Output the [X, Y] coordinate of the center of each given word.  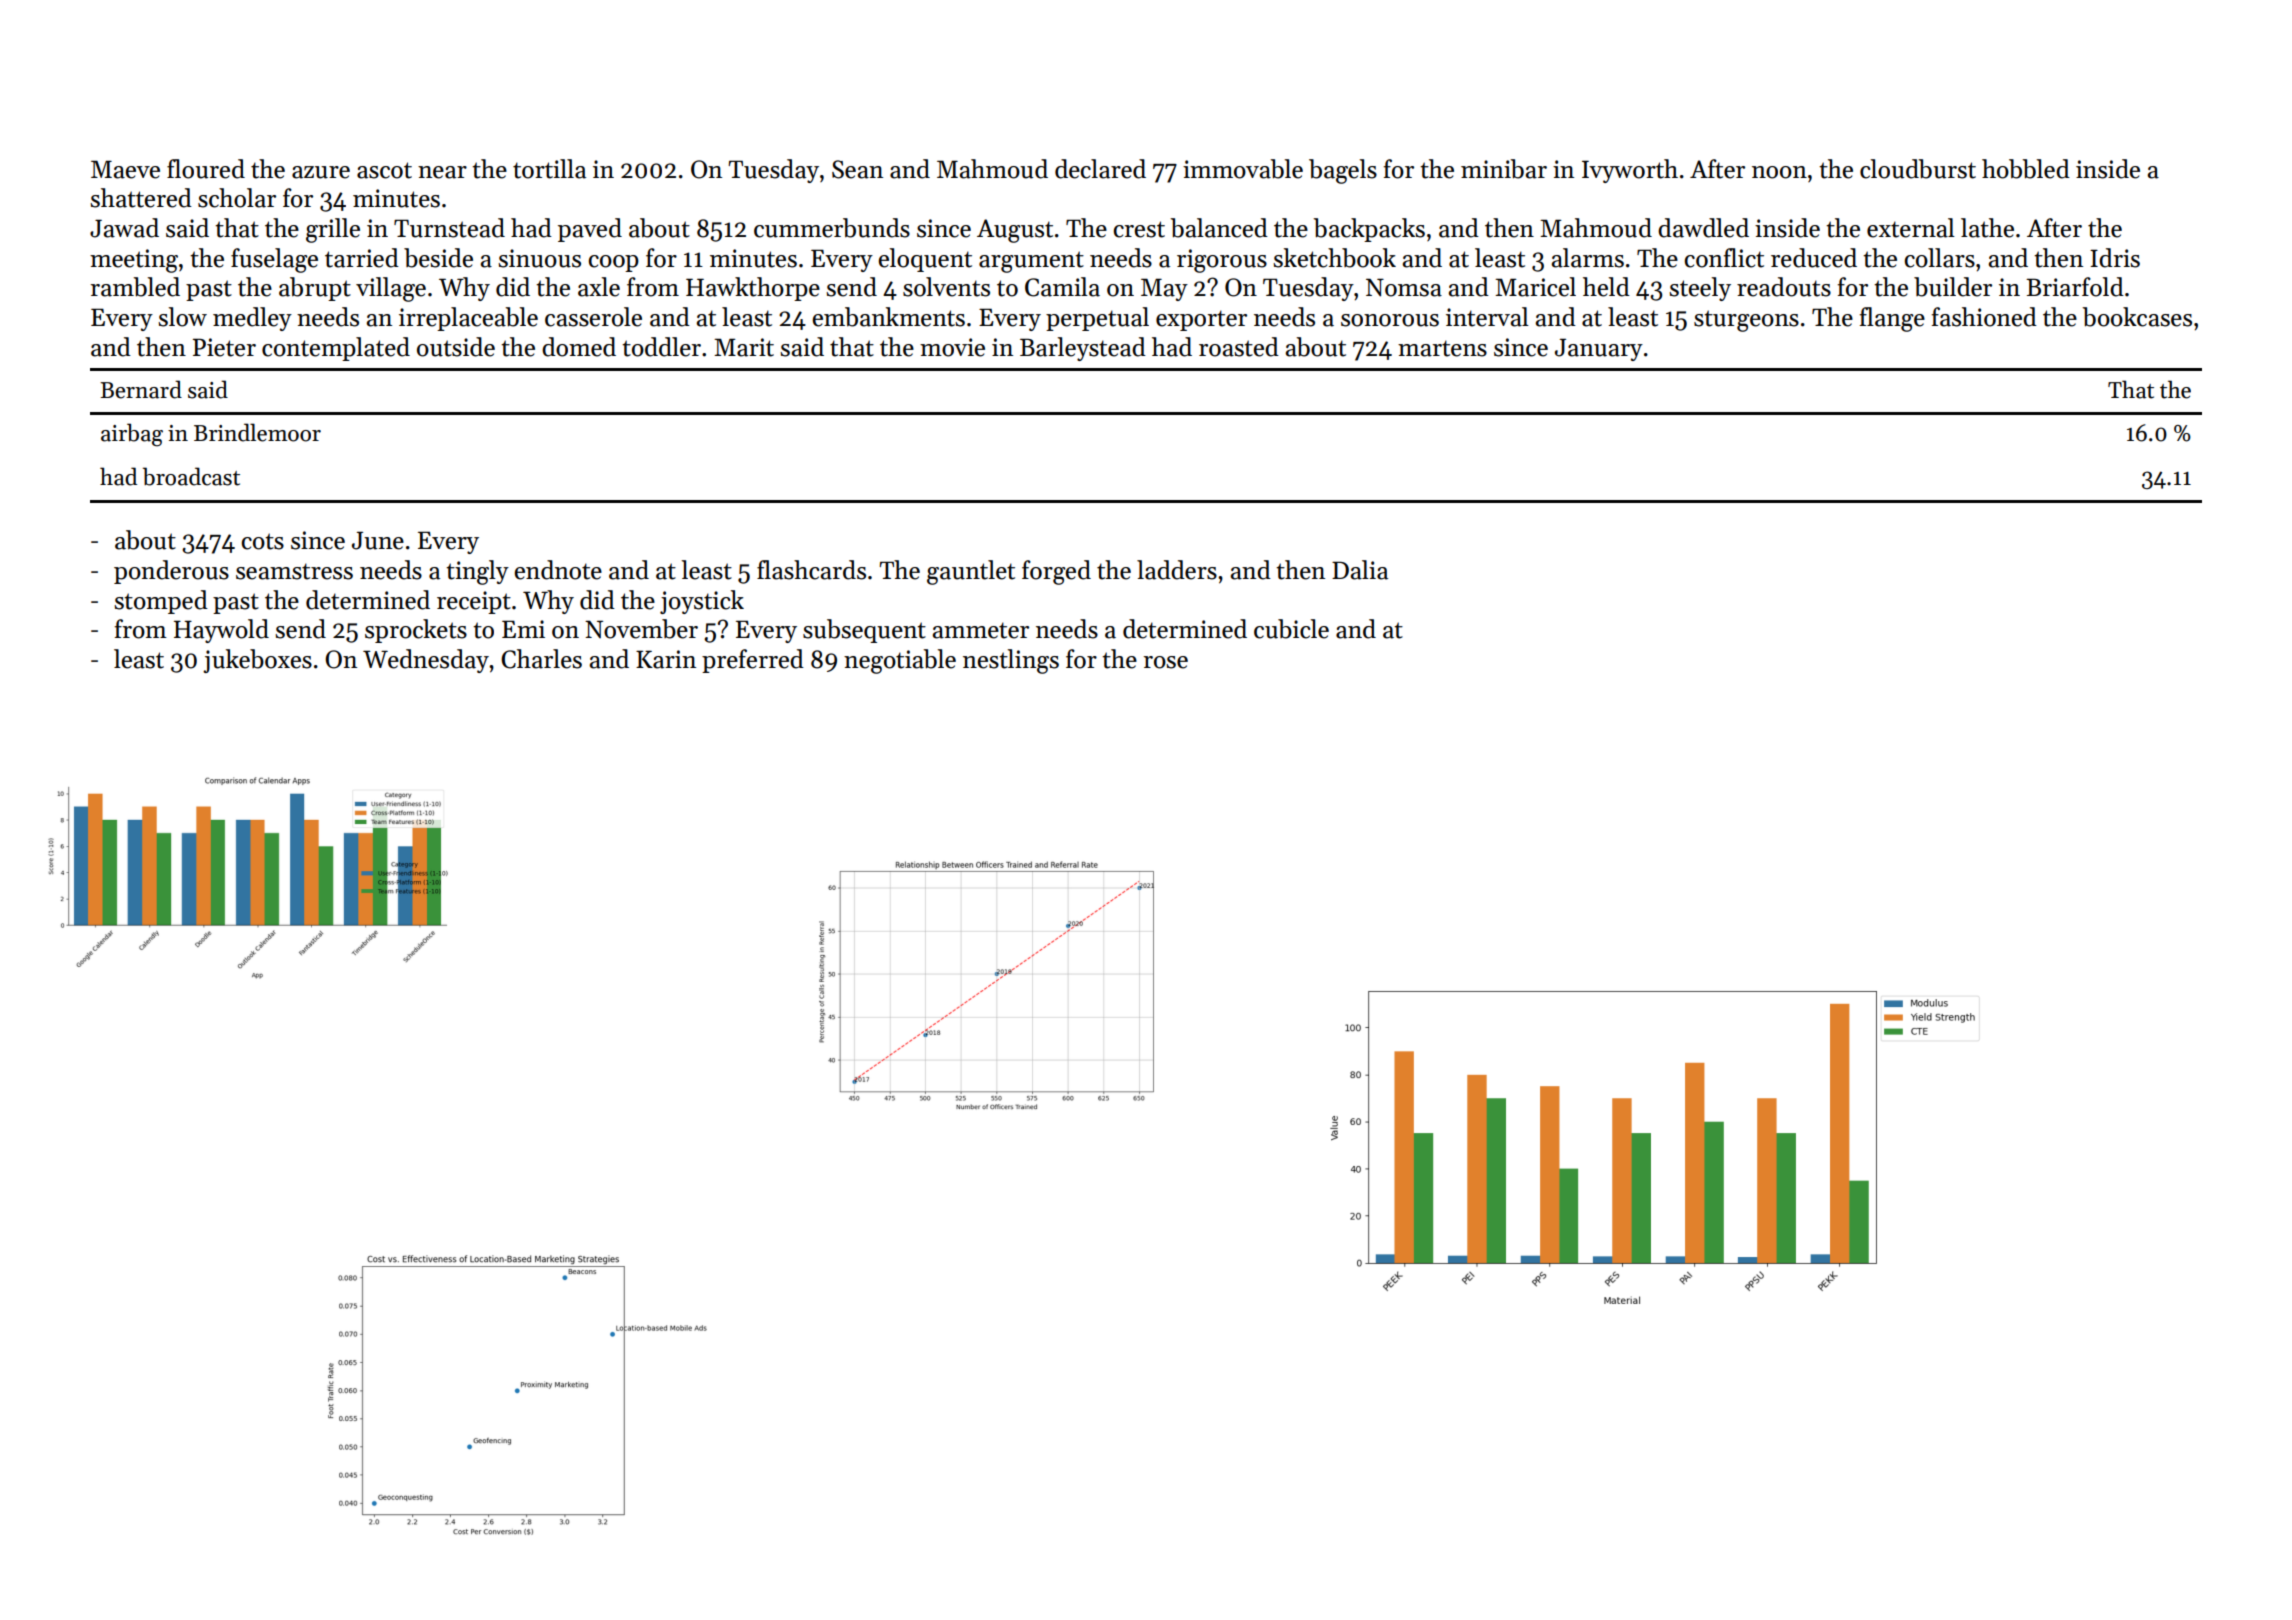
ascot [384, 170]
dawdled [1703, 228]
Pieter [224, 347]
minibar [1504, 169]
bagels [1343, 171]
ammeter [981, 630]
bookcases [2137, 317]
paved [590, 230]
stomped [161, 602]
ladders [1177, 570]
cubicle [1291, 629]
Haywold [221, 631]
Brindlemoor [257, 432]
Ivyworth [1630, 171]
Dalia [1360, 570]
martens [1442, 348]
